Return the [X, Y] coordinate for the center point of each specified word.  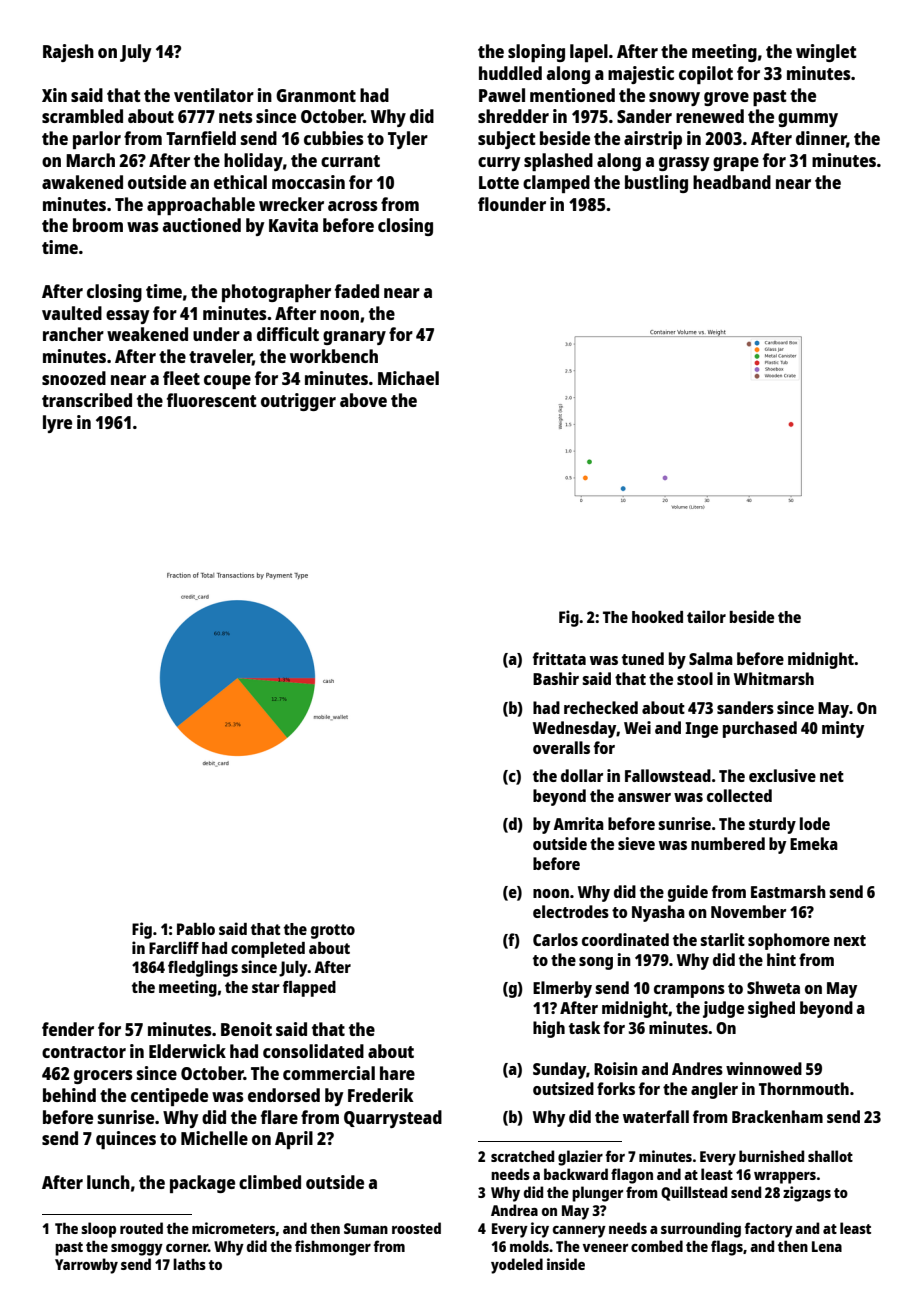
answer [644, 797]
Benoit [246, 1029]
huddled [510, 73]
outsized [563, 1088]
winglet [826, 53]
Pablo [196, 929]
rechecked [601, 707]
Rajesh [68, 53]
